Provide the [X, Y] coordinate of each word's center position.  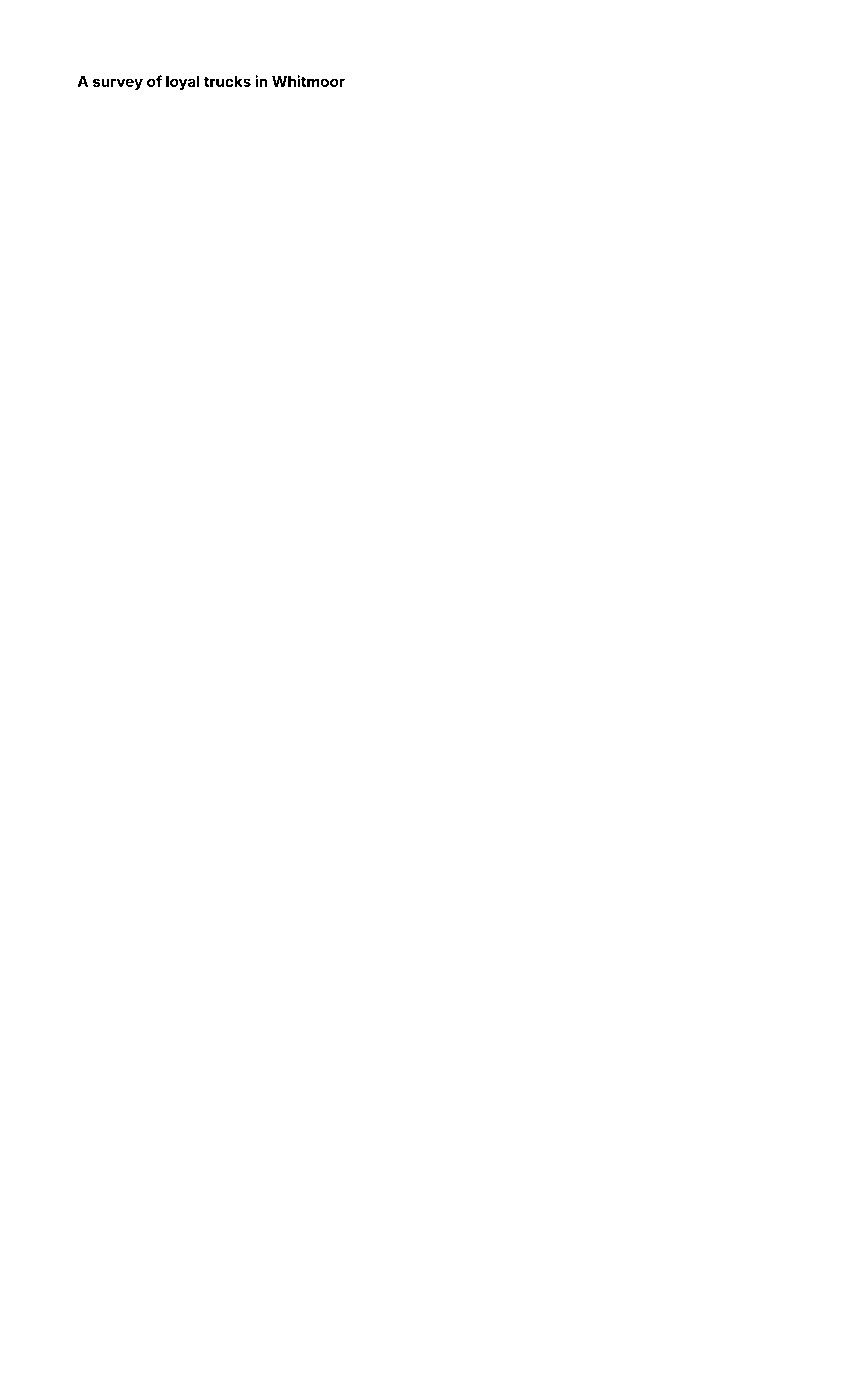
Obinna [745, 211]
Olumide [721, 687]
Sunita [367, 768]
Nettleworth [346, 241]
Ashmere [584, 314]
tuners [91, 282]
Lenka [380, 640]
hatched [149, 776]
